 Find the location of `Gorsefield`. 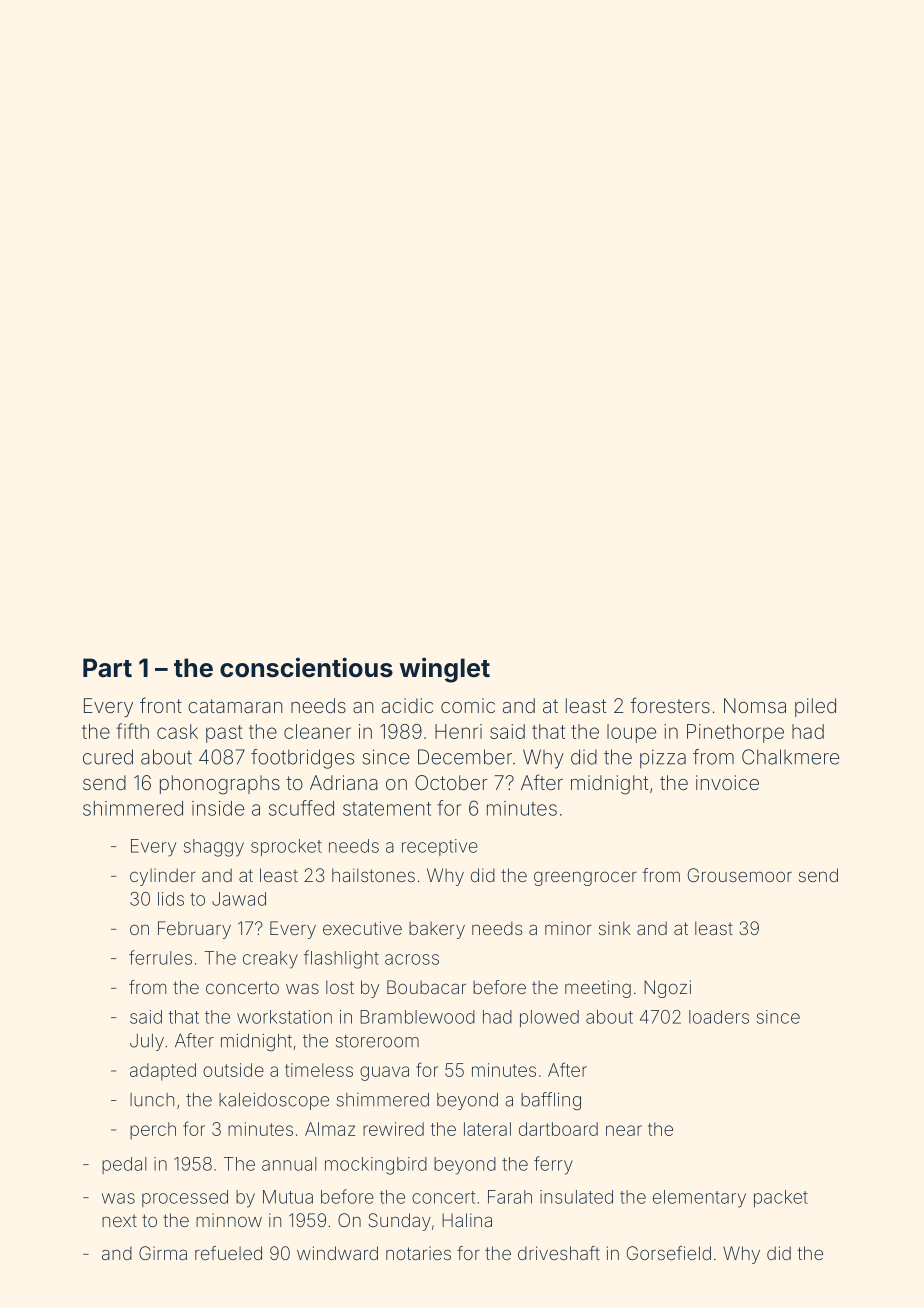

Gorsefield is located at coordinates (669, 1253).
